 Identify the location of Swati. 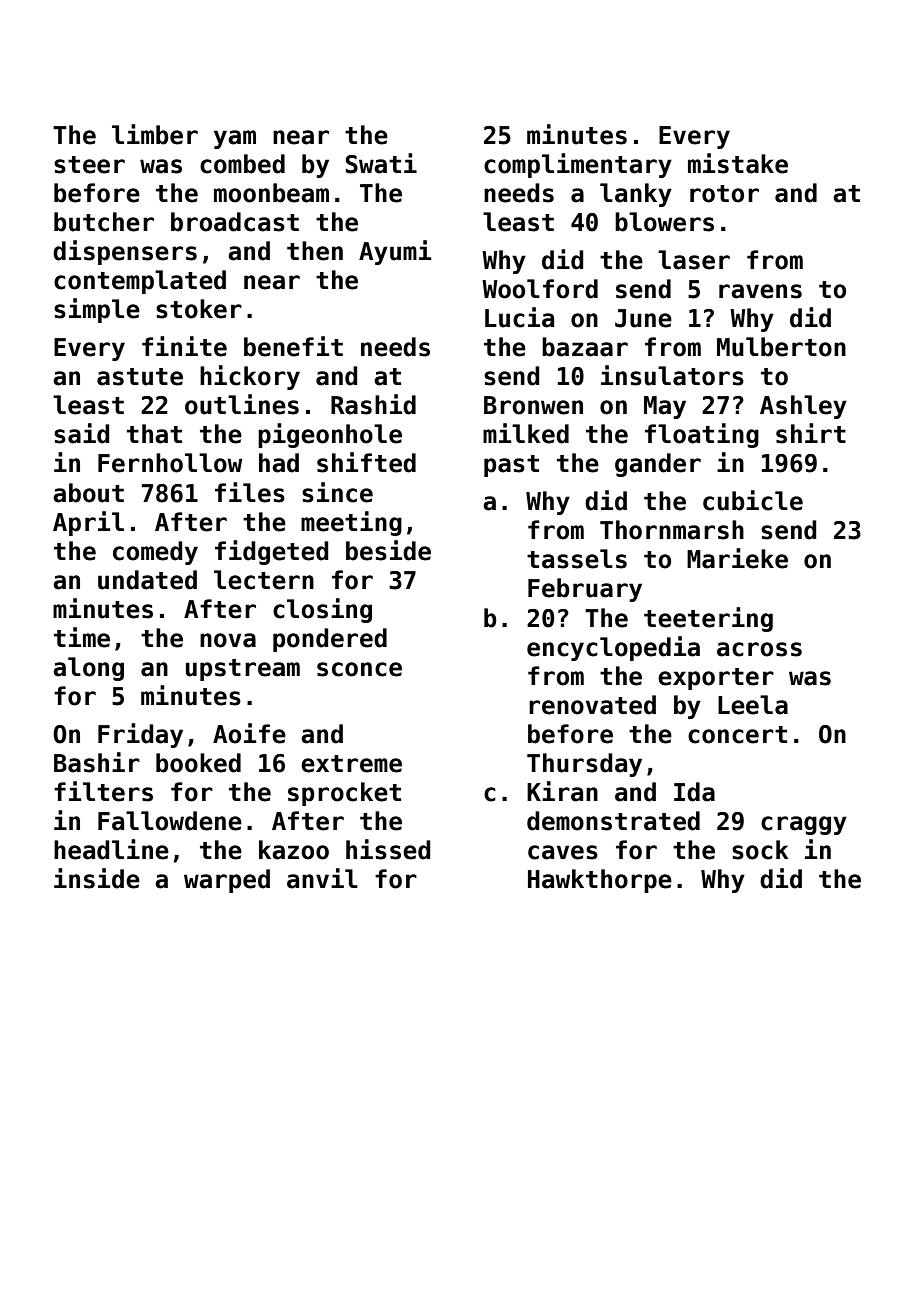
(381, 163).
